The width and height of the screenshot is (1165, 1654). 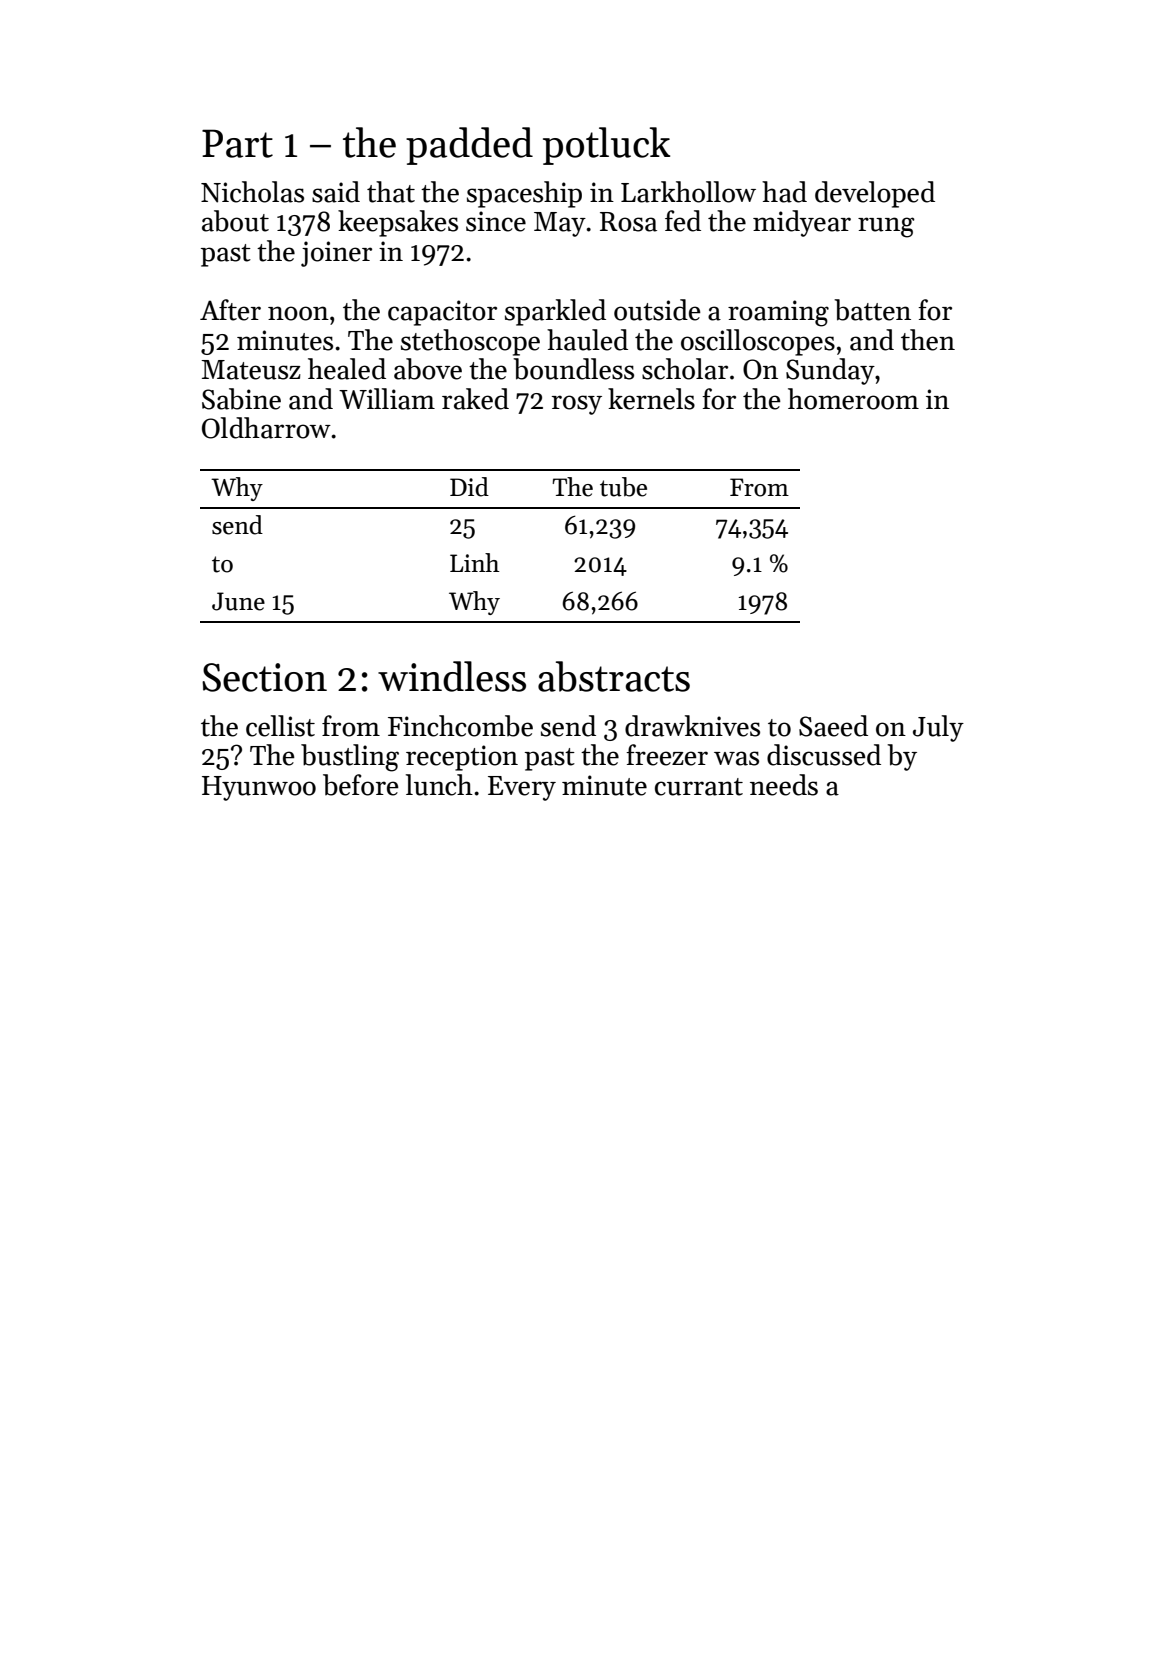 I want to click on Did, so click(x=469, y=487).
